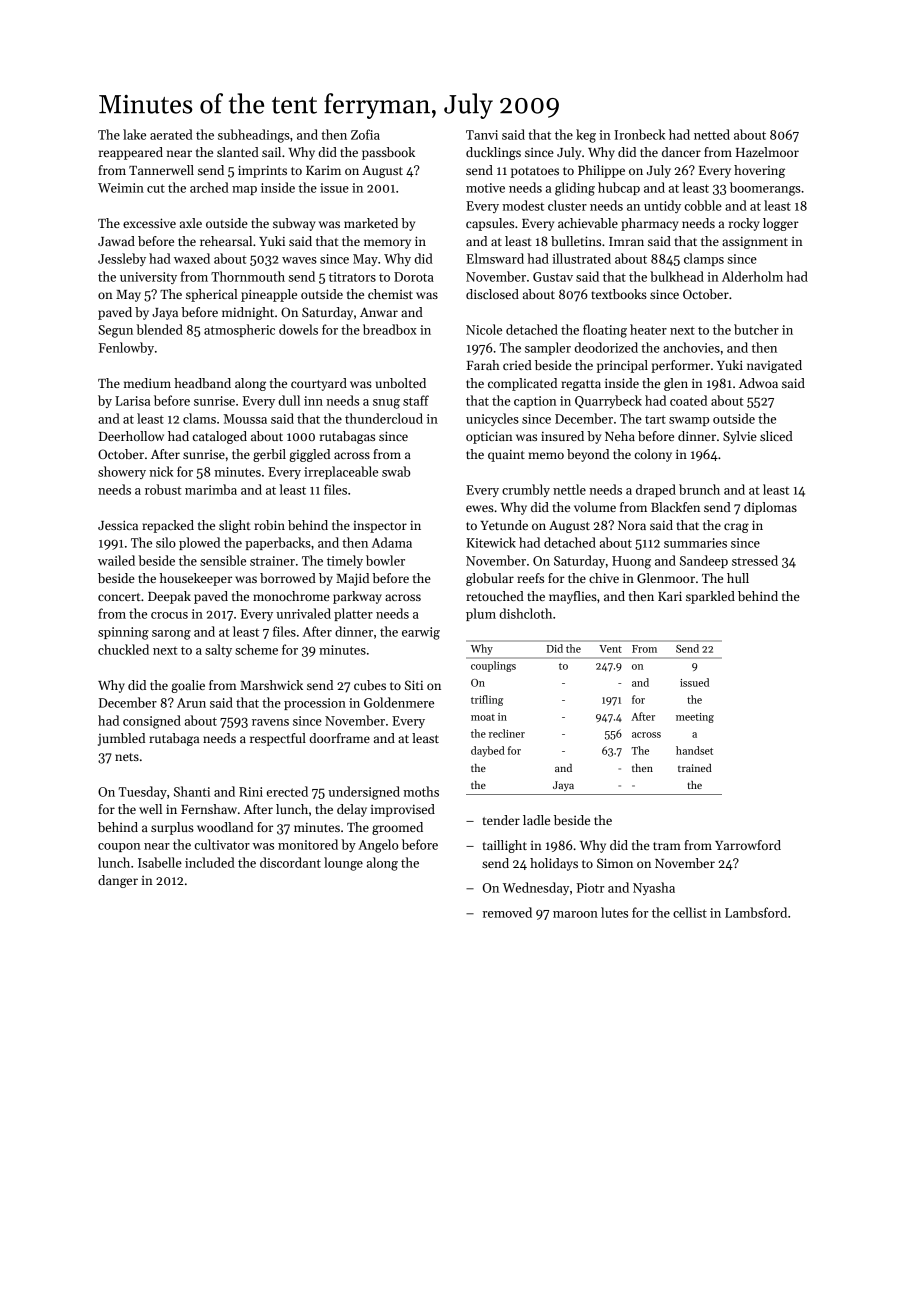  What do you see at coordinates (371, 223) in the screenshot?
I see `marketed` at bounding box center [371, 223].
